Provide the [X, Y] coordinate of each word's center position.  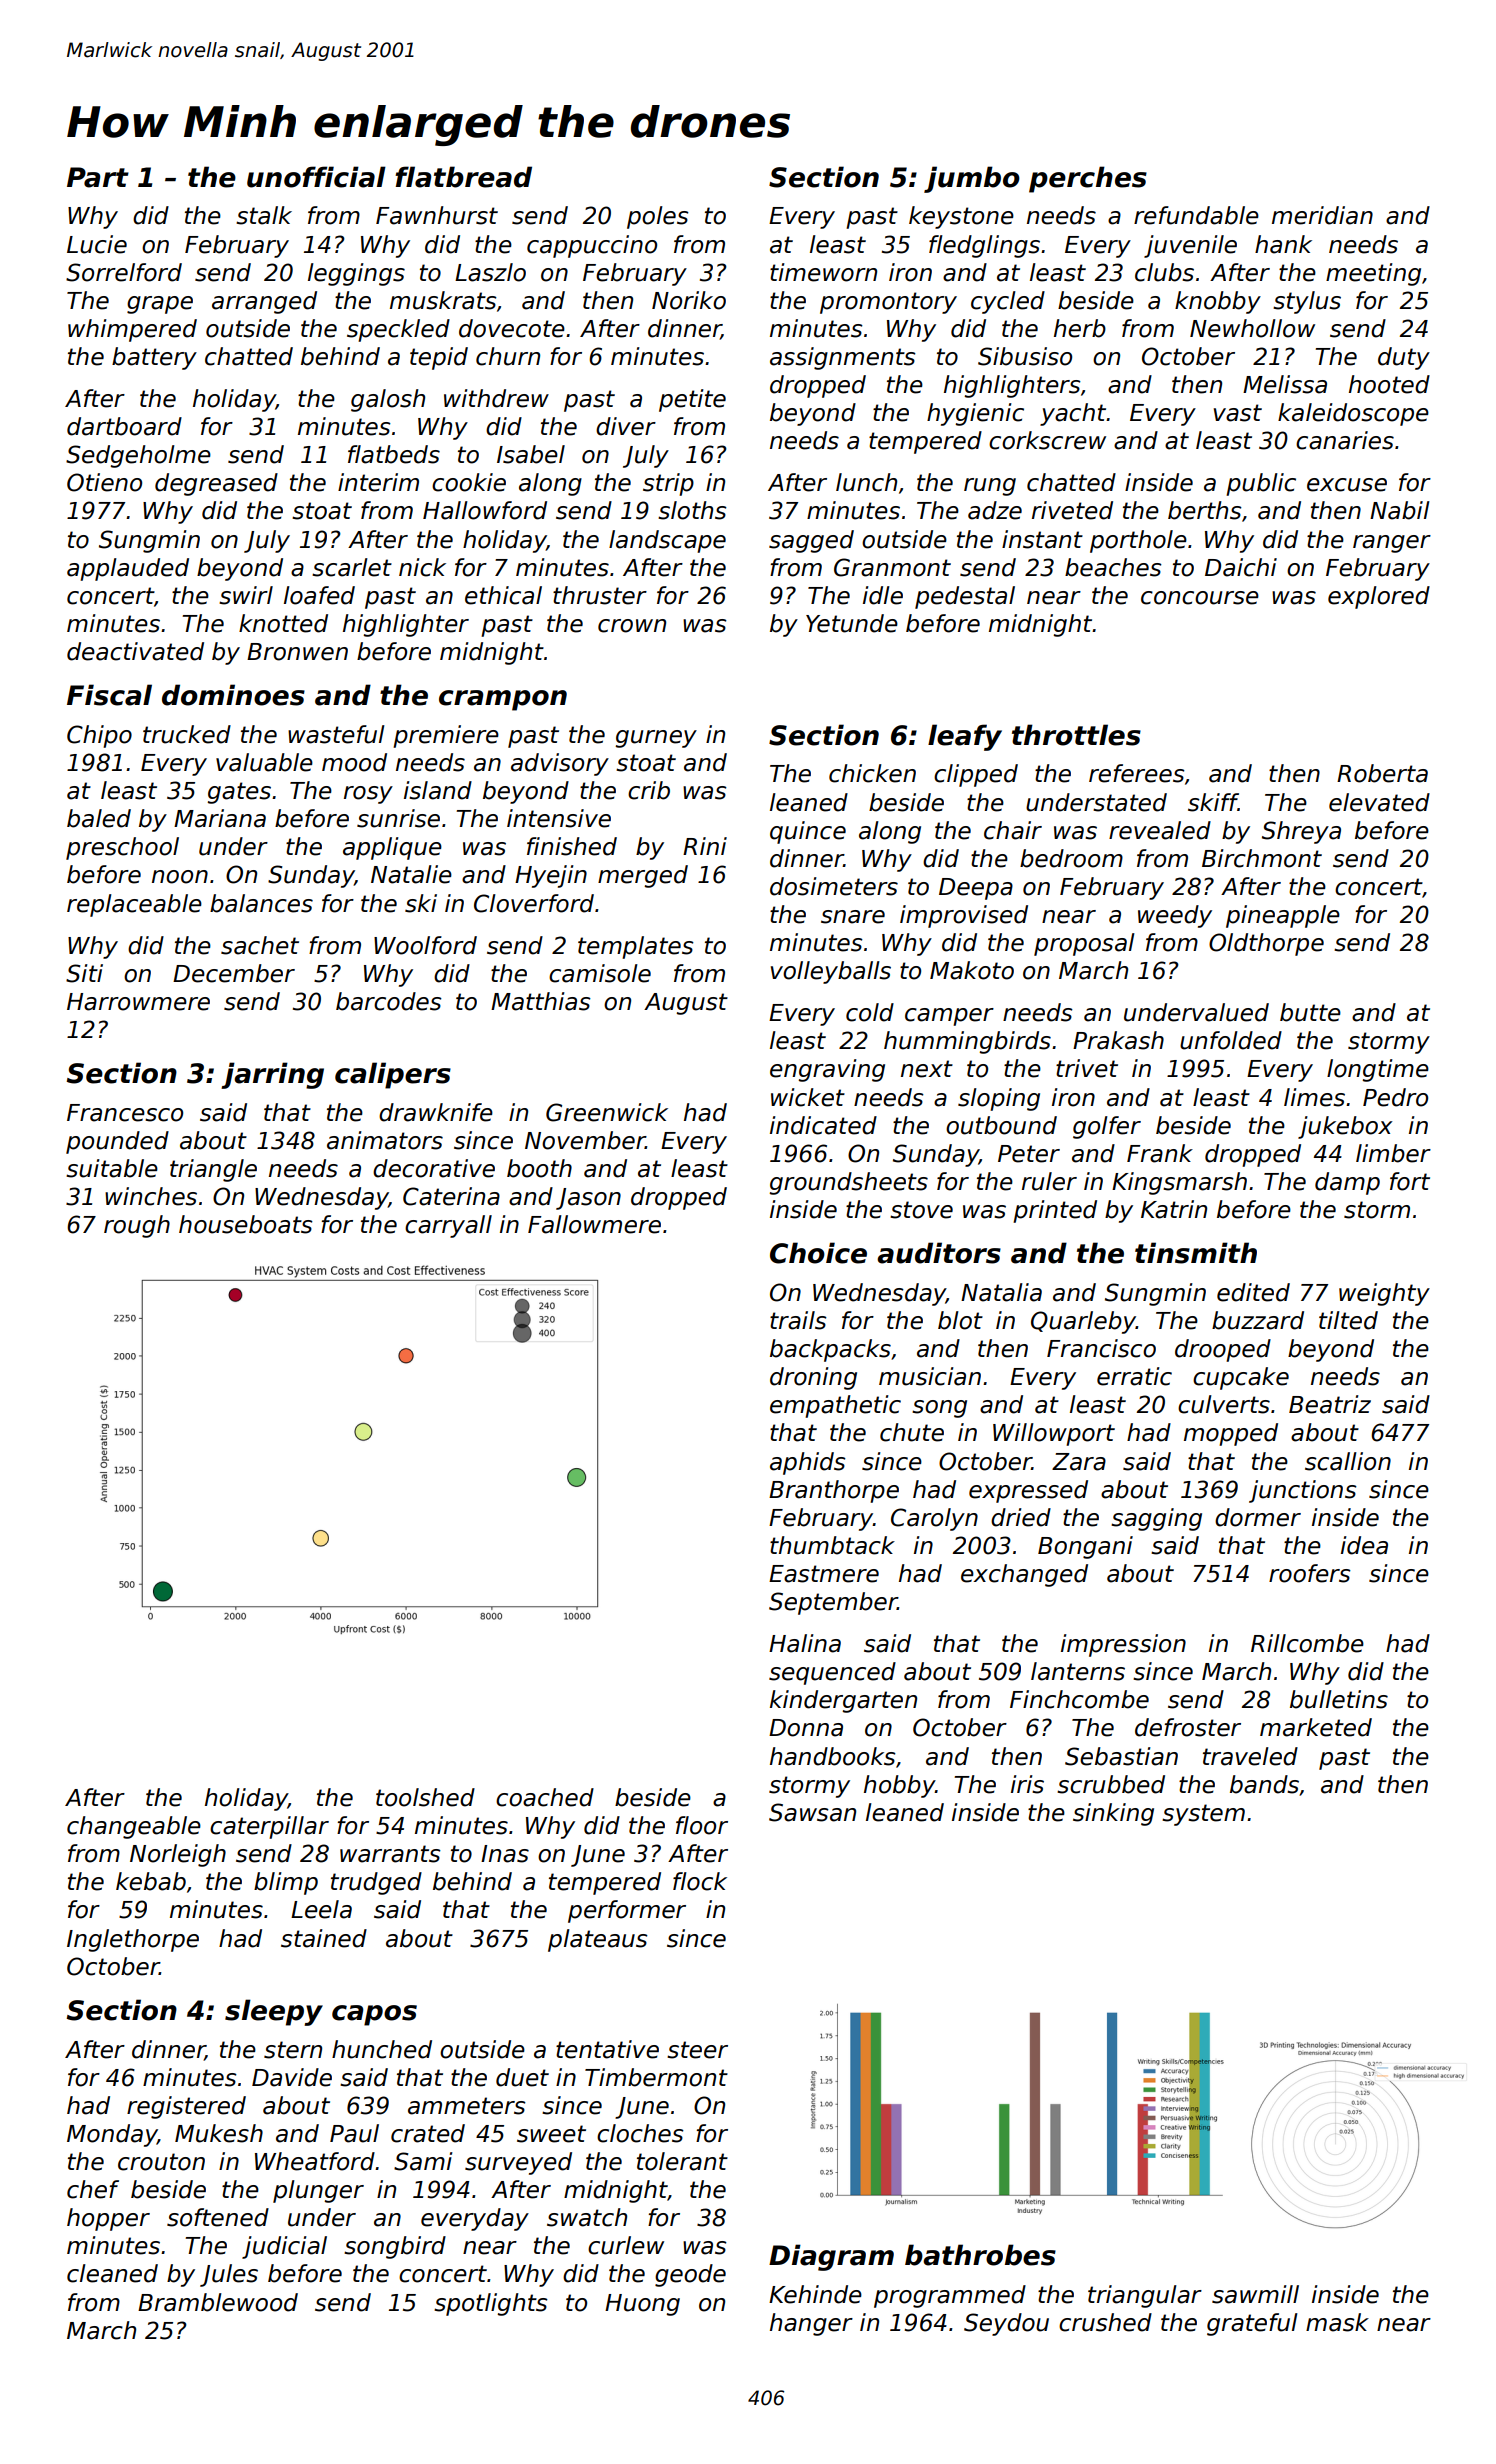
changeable [134, 1827]
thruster [600, 595]
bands [1264, 1784]
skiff [1213, 802]
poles [658, 217]
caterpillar [269, 1827]
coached [545, 1797]
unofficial [316, 177]
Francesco [125, 1113]
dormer [1258, 1517]
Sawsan [812, 1812]
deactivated [135, 651]
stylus [1307, 302]
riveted [1072, 510]
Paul [354, 2133]
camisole [600, 973]
